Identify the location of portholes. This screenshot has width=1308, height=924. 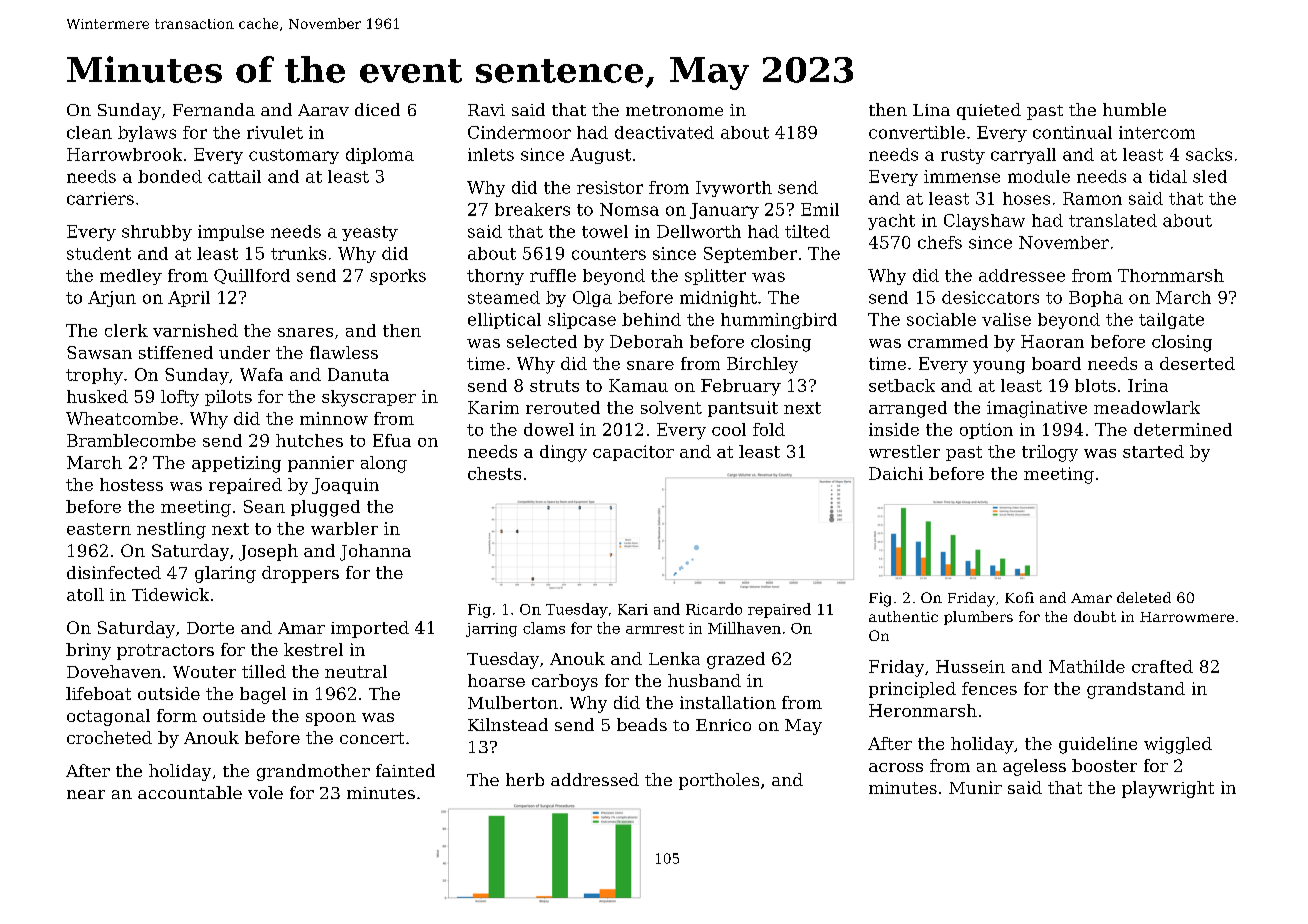
(719, 781).
